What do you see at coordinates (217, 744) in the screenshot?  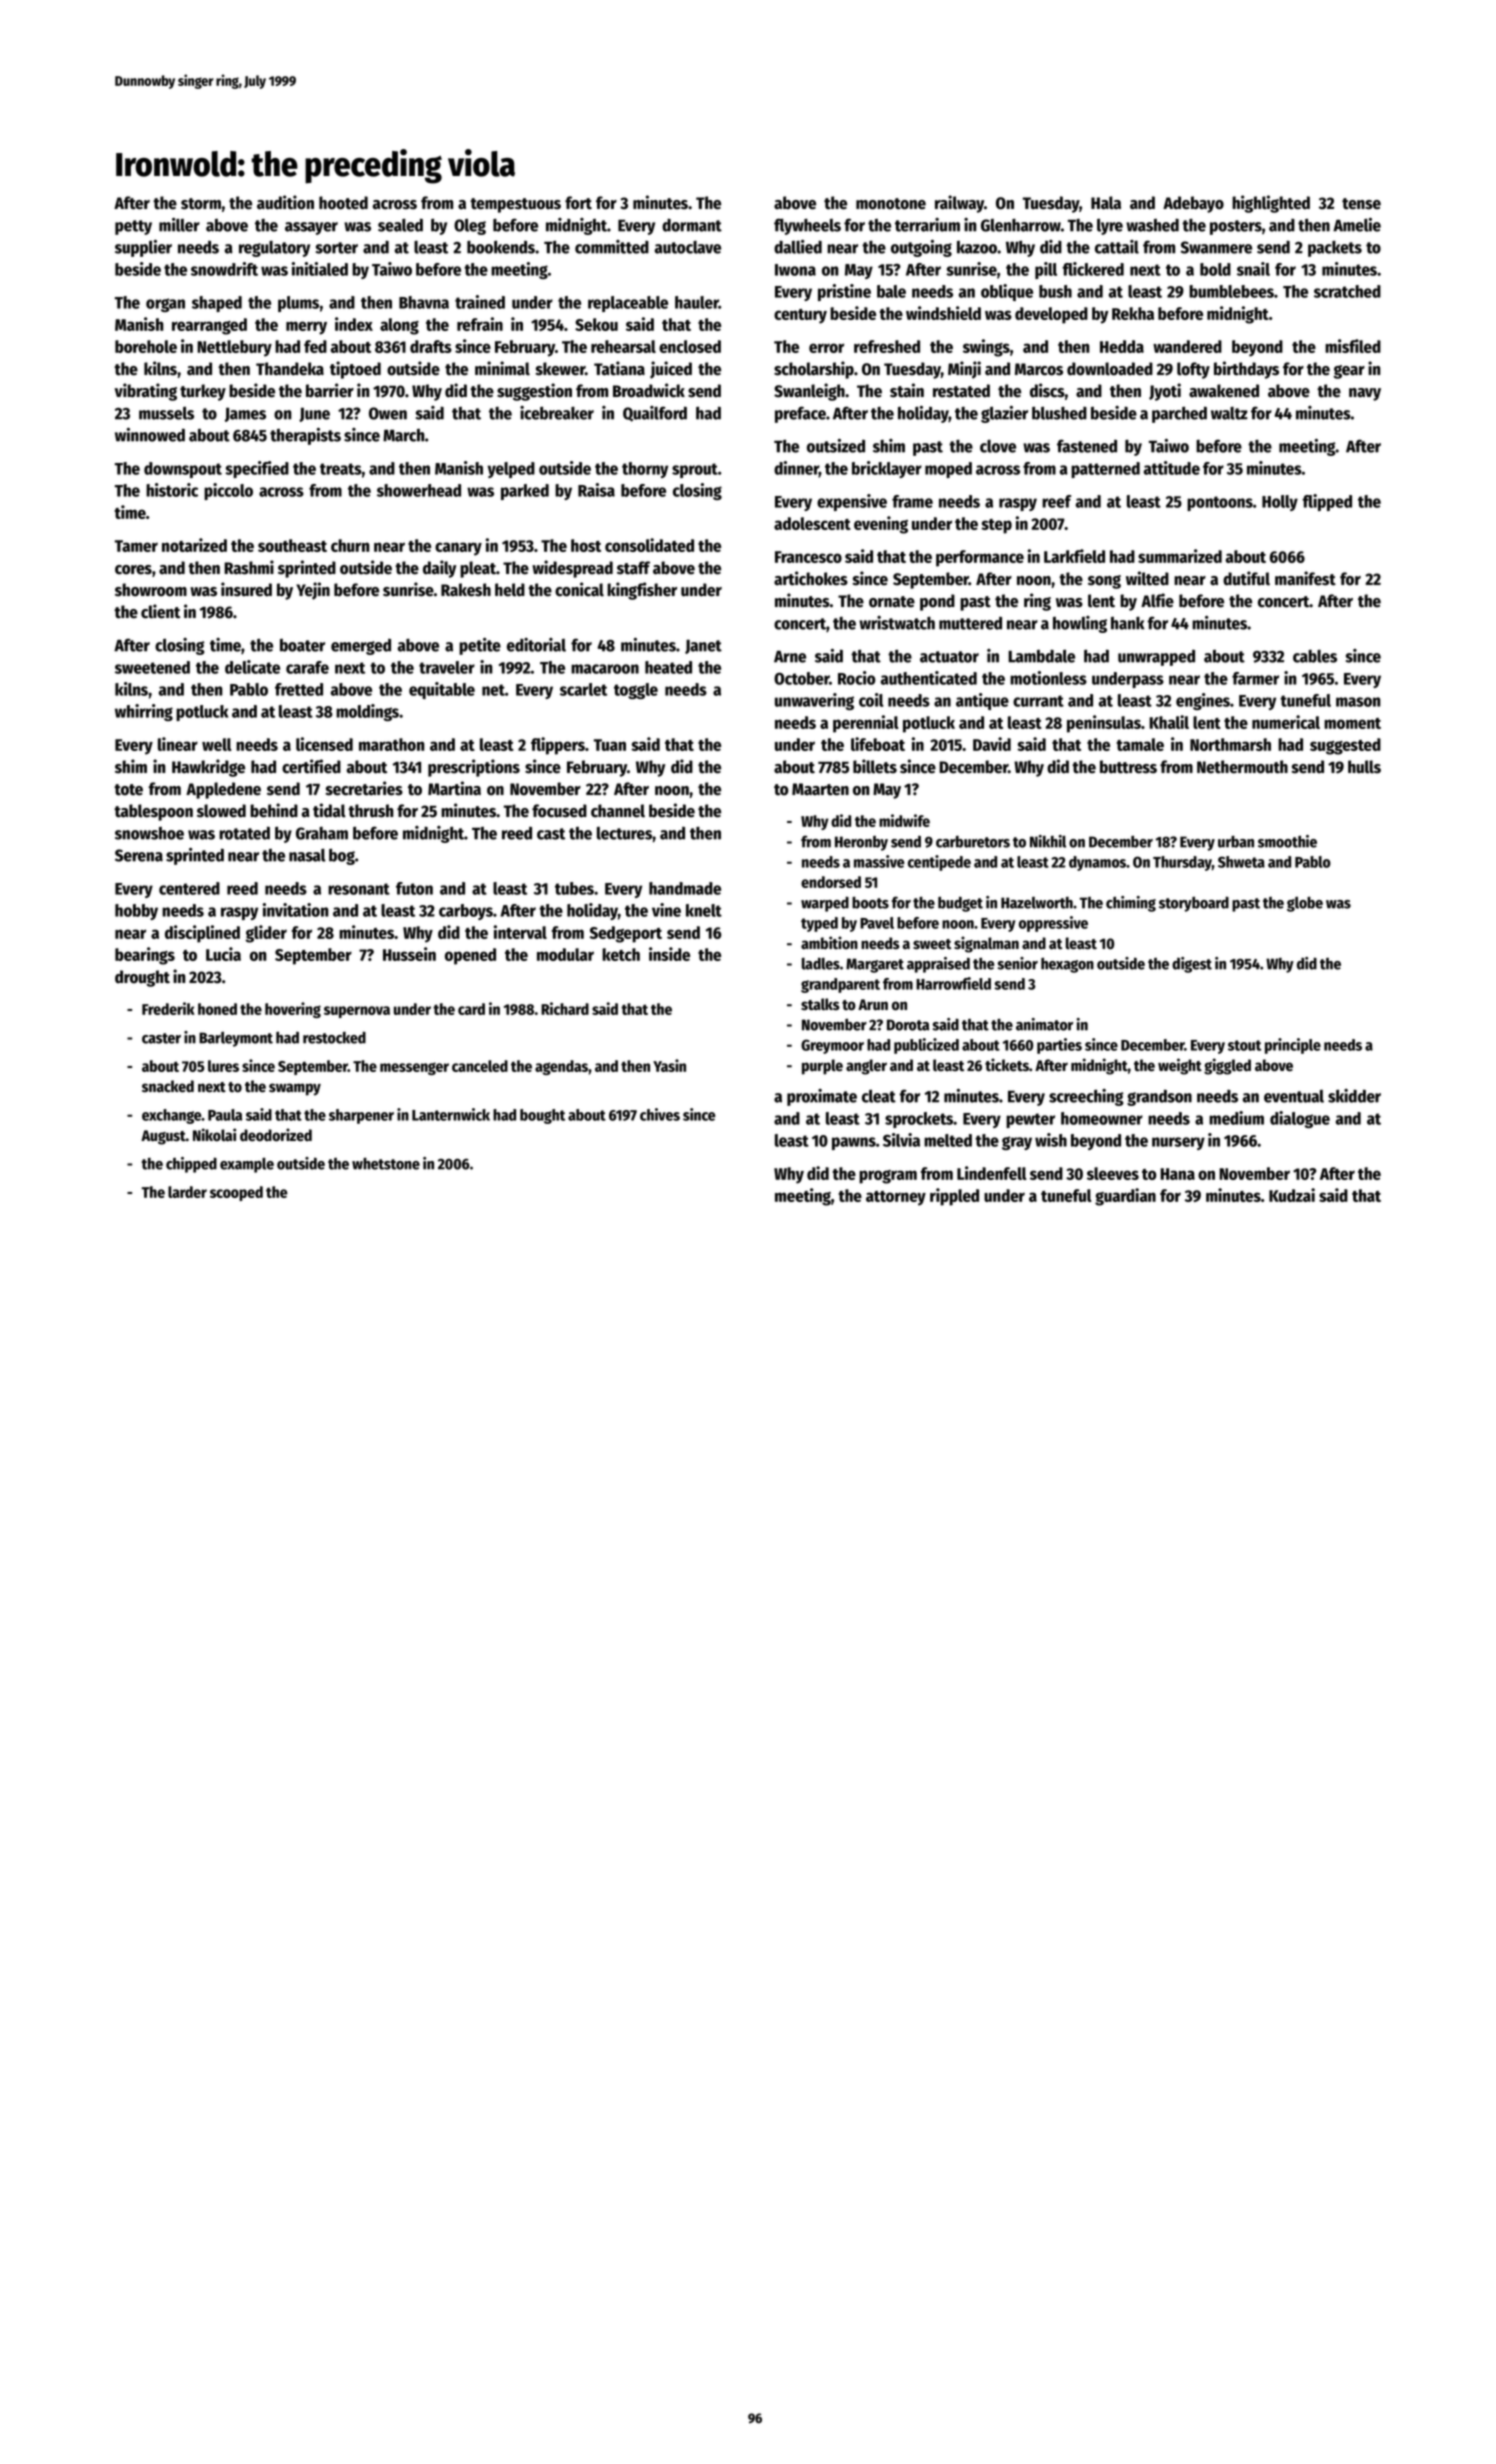 I see `well` at bounding box center [217, 744].
